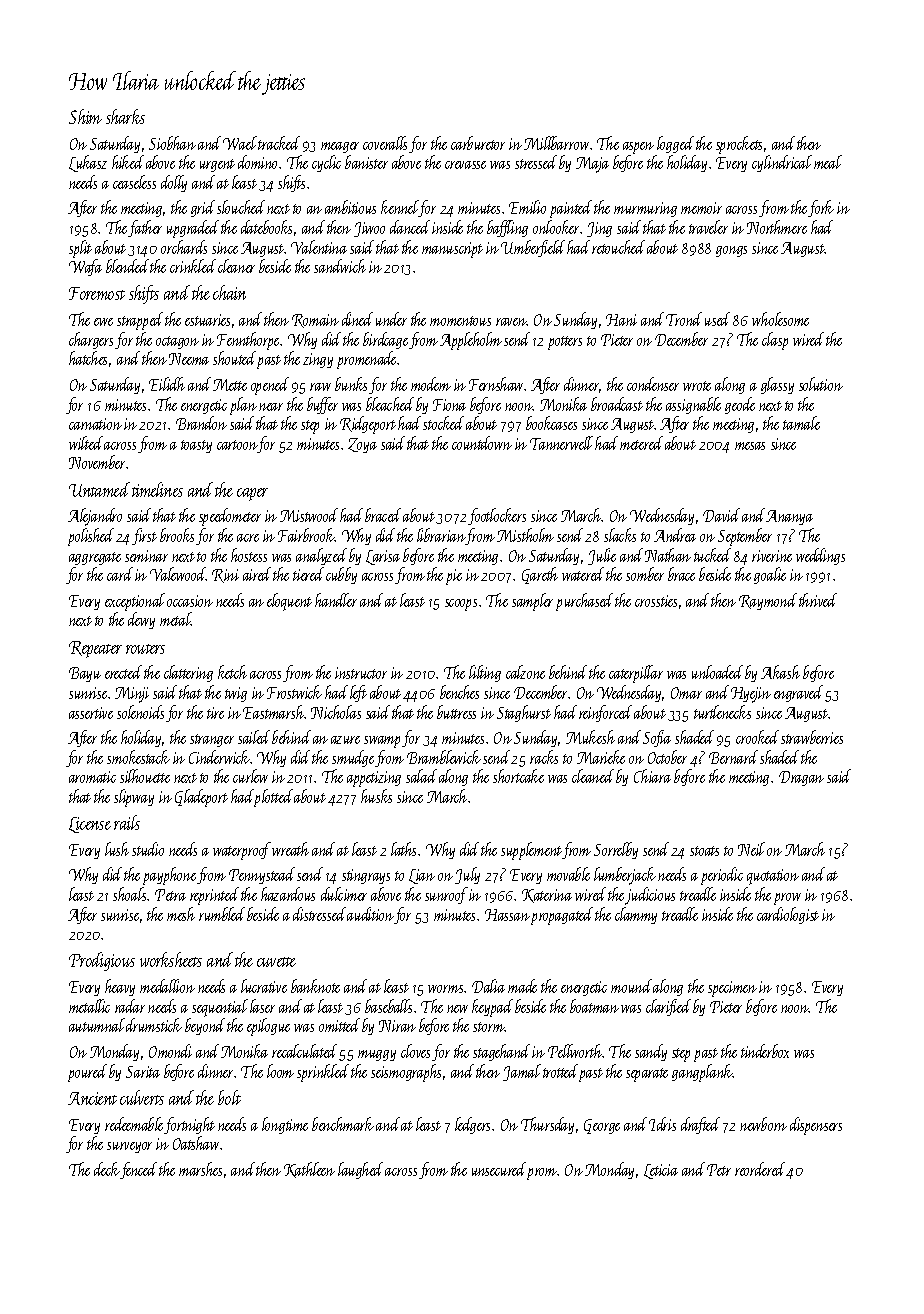 The height and width of the screenshot is (1314, 924). I want to click on ambitious, so click(350, 207).
